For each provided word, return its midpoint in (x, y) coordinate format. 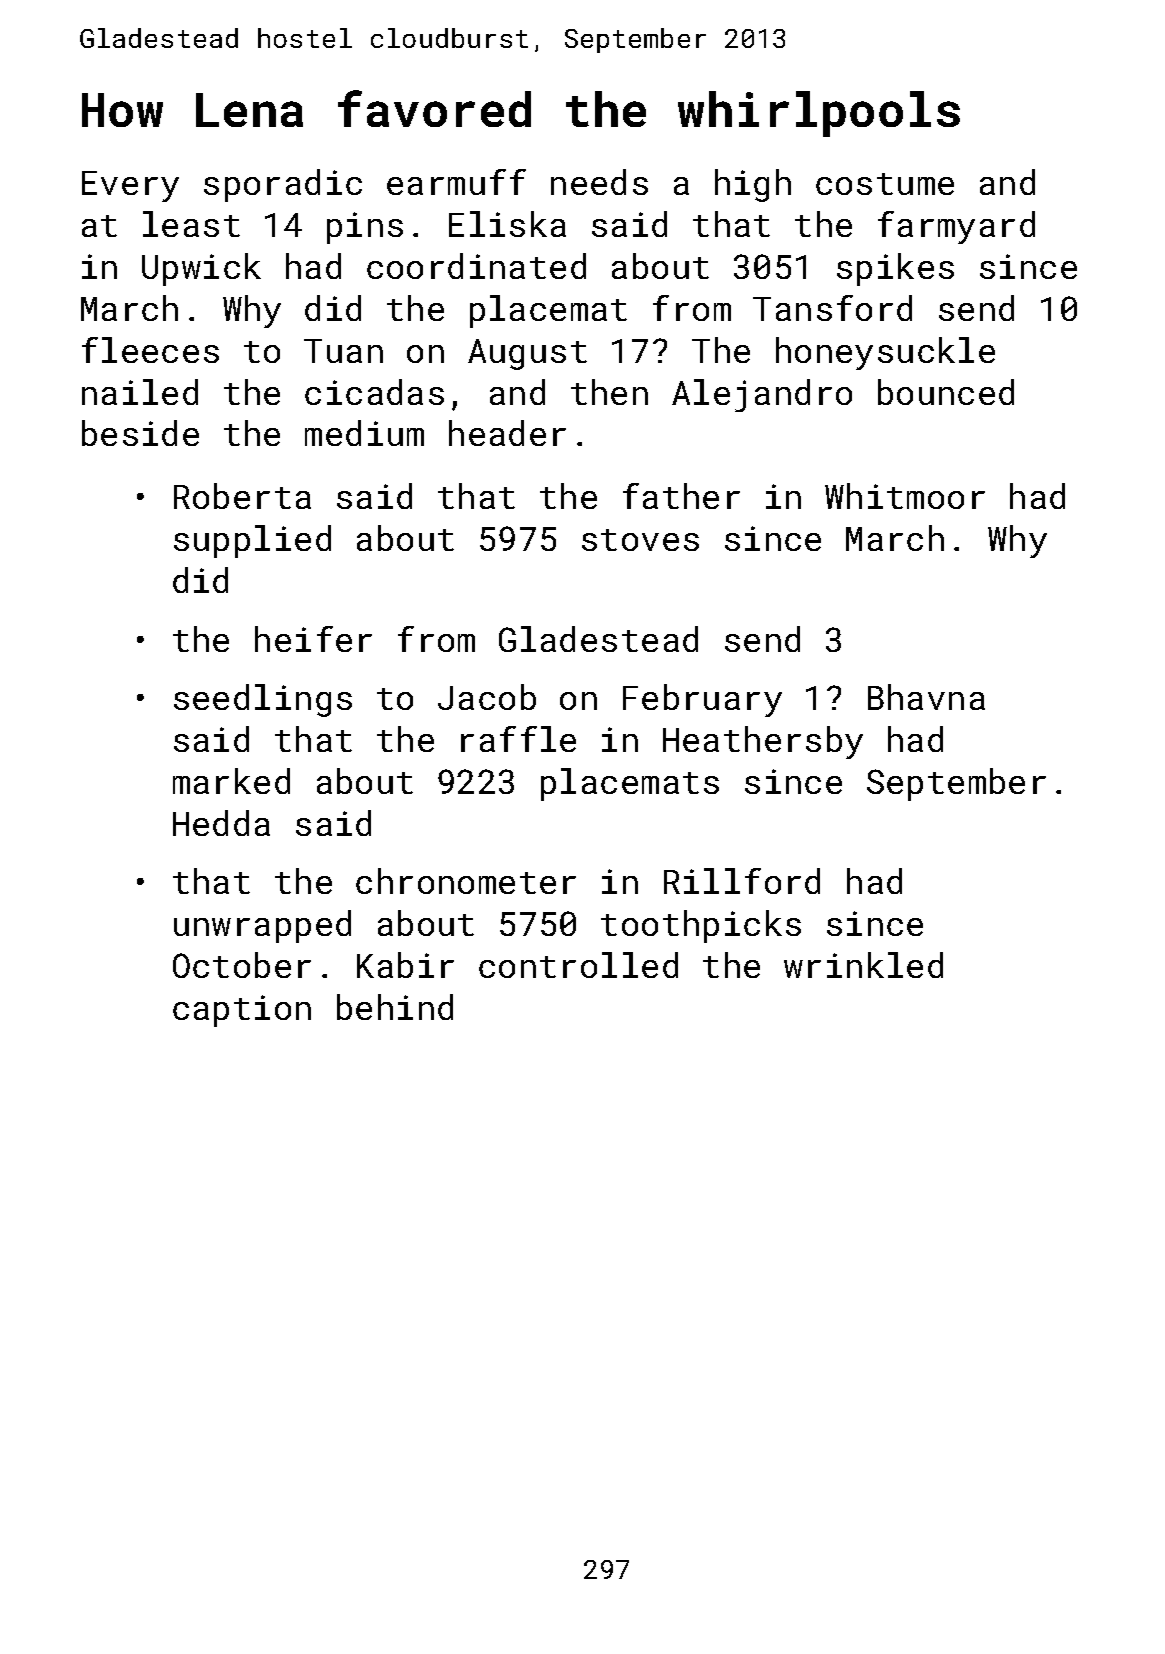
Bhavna (926, 697)
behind (395, 1007)
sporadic (283, 185)
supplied (252, 541)
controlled (578, 965)
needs (599, 182)
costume (885, 184)
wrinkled (863, 965)
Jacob (487, 697)
